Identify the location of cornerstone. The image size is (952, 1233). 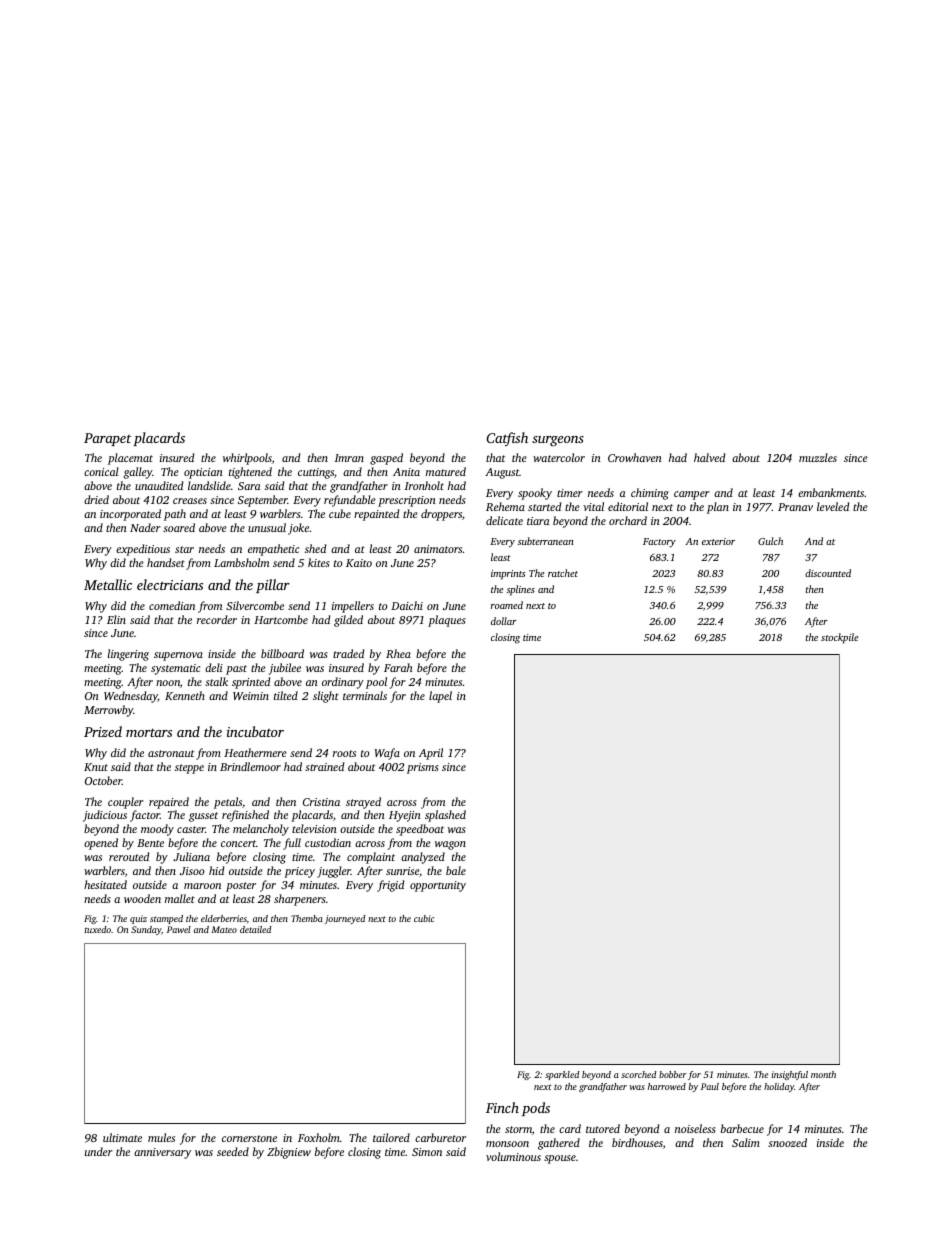
(249, 1138).
